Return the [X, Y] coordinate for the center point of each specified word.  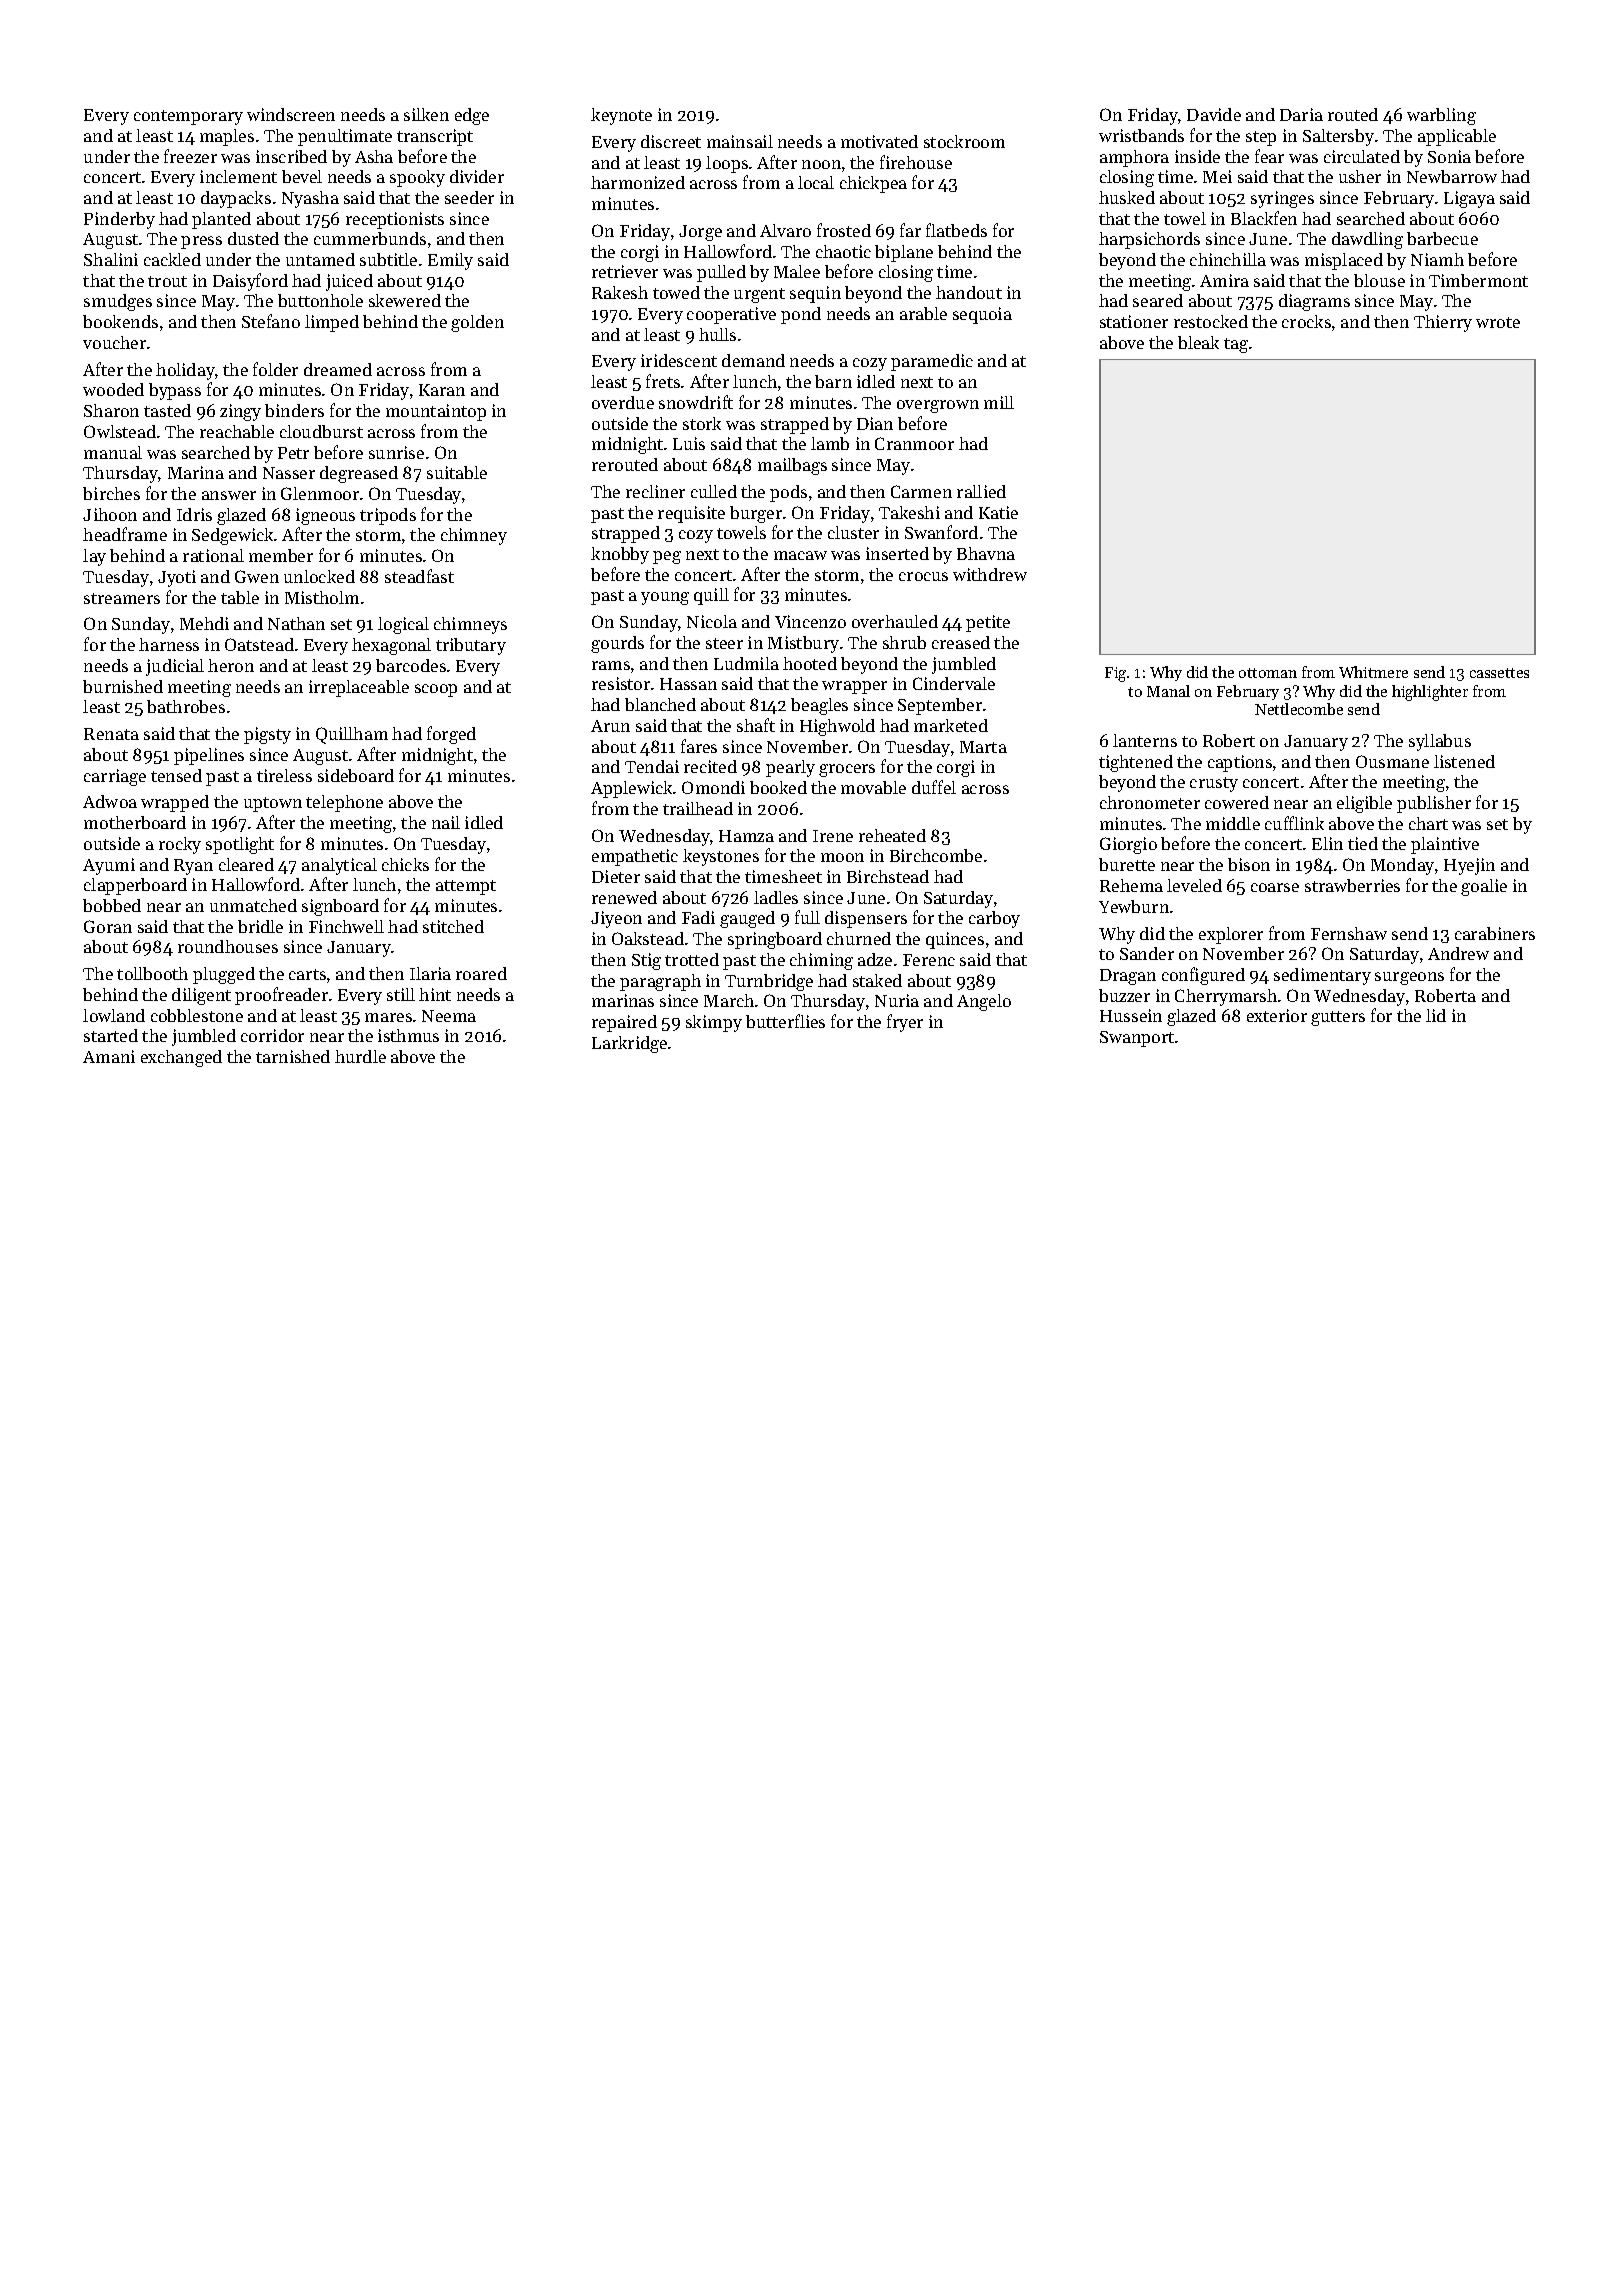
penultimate [345, 137]
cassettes [1499, 673]
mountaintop [436, 412]
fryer [905, 1023]
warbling [1441, 116]
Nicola [712, 621]
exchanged [181, 1058]
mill [999, 402]
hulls [717, 334]
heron [231, 665]
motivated [879, 141]
